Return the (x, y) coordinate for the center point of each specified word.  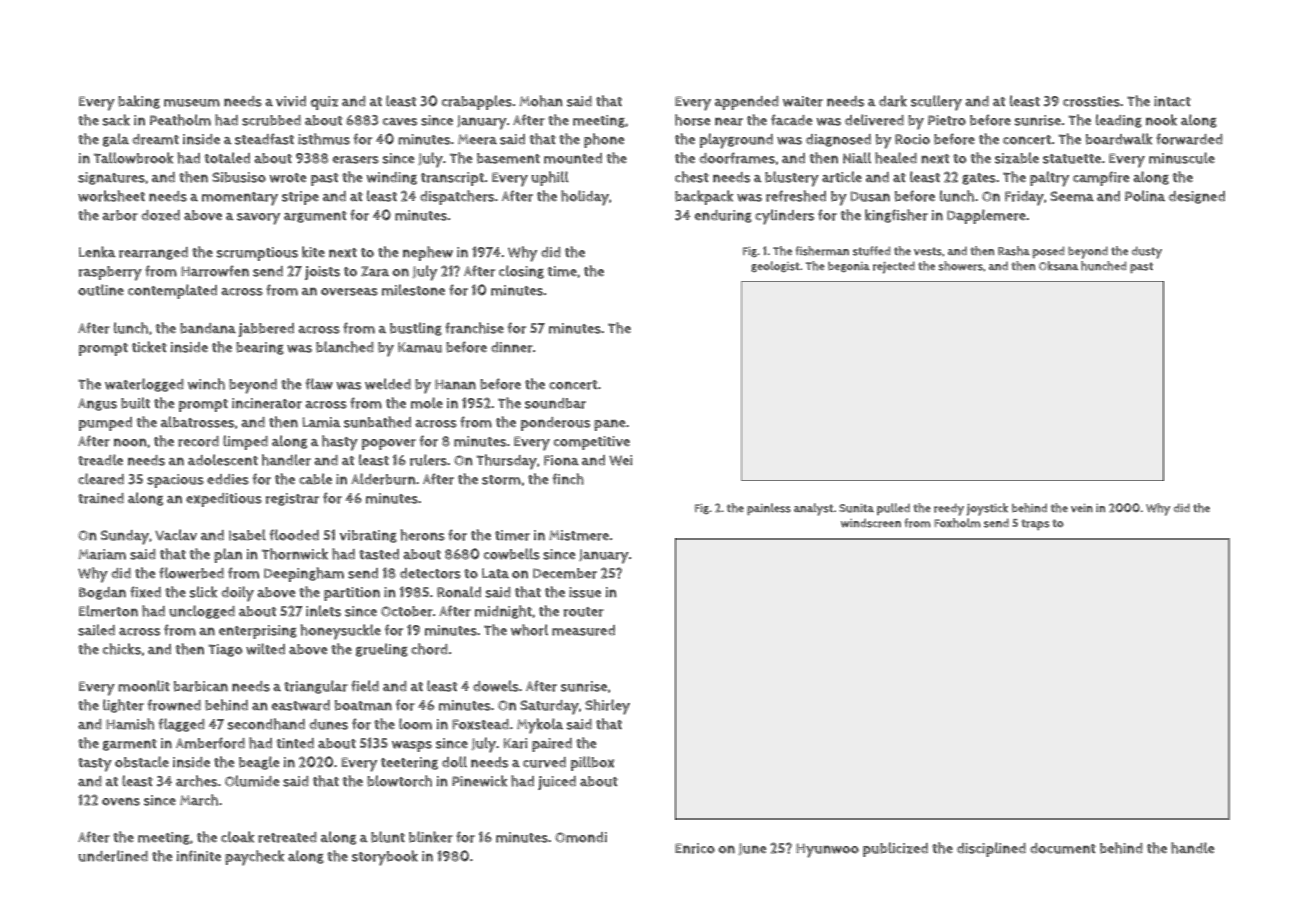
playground (736, 141)
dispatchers (457, 197)
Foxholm (957, 523)
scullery (936, 103)
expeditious (224, 500)
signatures (111, 178)
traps (1035, 524)
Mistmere (579, 535)
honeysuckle (340, 632)
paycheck (254, 858)
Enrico (695, 848)
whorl (529, 630)
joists (322, 273)
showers (960, 266)
